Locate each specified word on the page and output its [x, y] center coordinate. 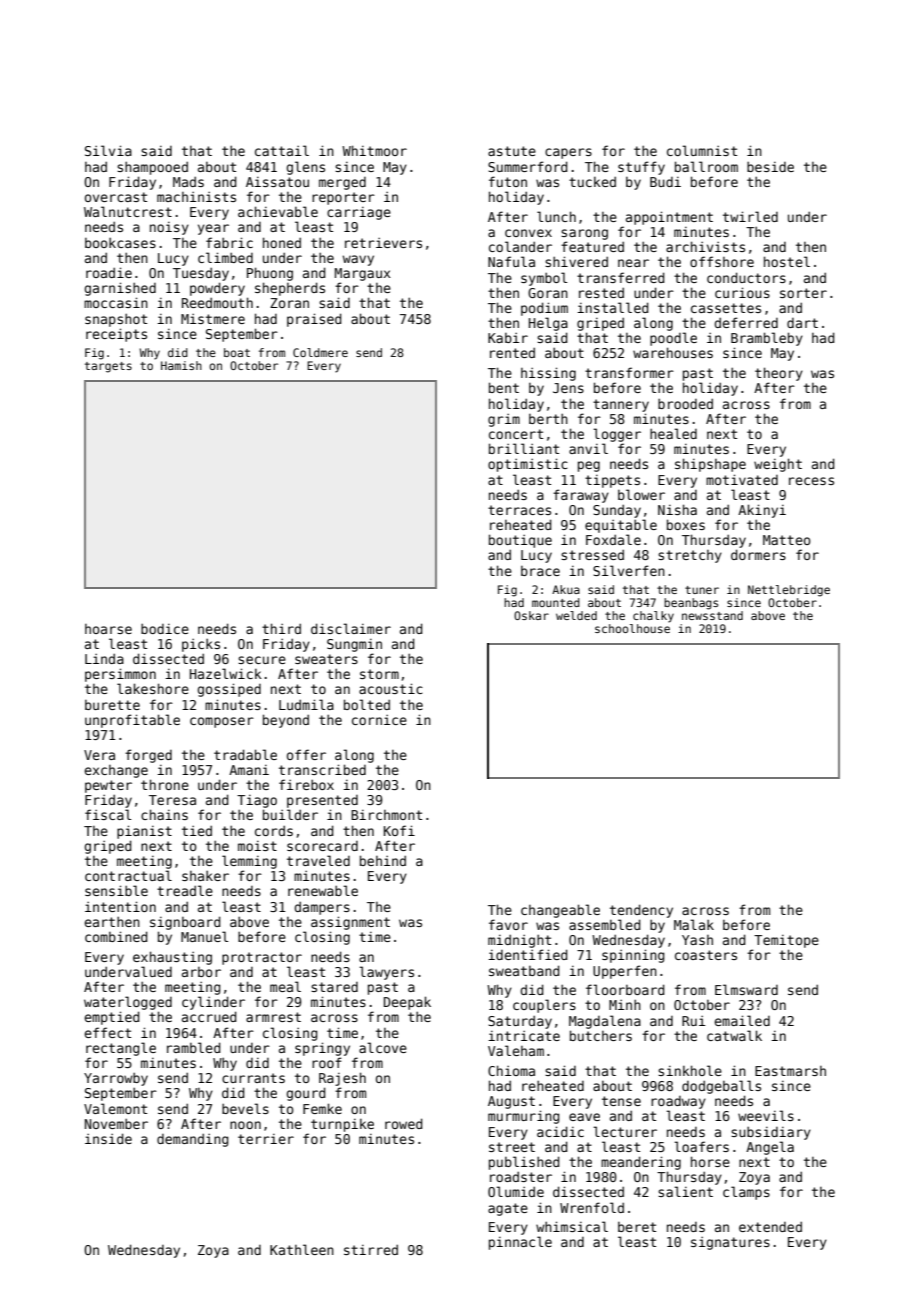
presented [322, 801]
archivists [705, 246]
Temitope [786, 941]
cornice [379, 720]
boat [237, 352]
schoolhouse [632, 628]
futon [508, 181]
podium [544, 309]
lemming [249, 862]
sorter [803, 293]
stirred [371, 1249]
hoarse [108, 629]
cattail [282, 150]
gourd [306, 1094]
